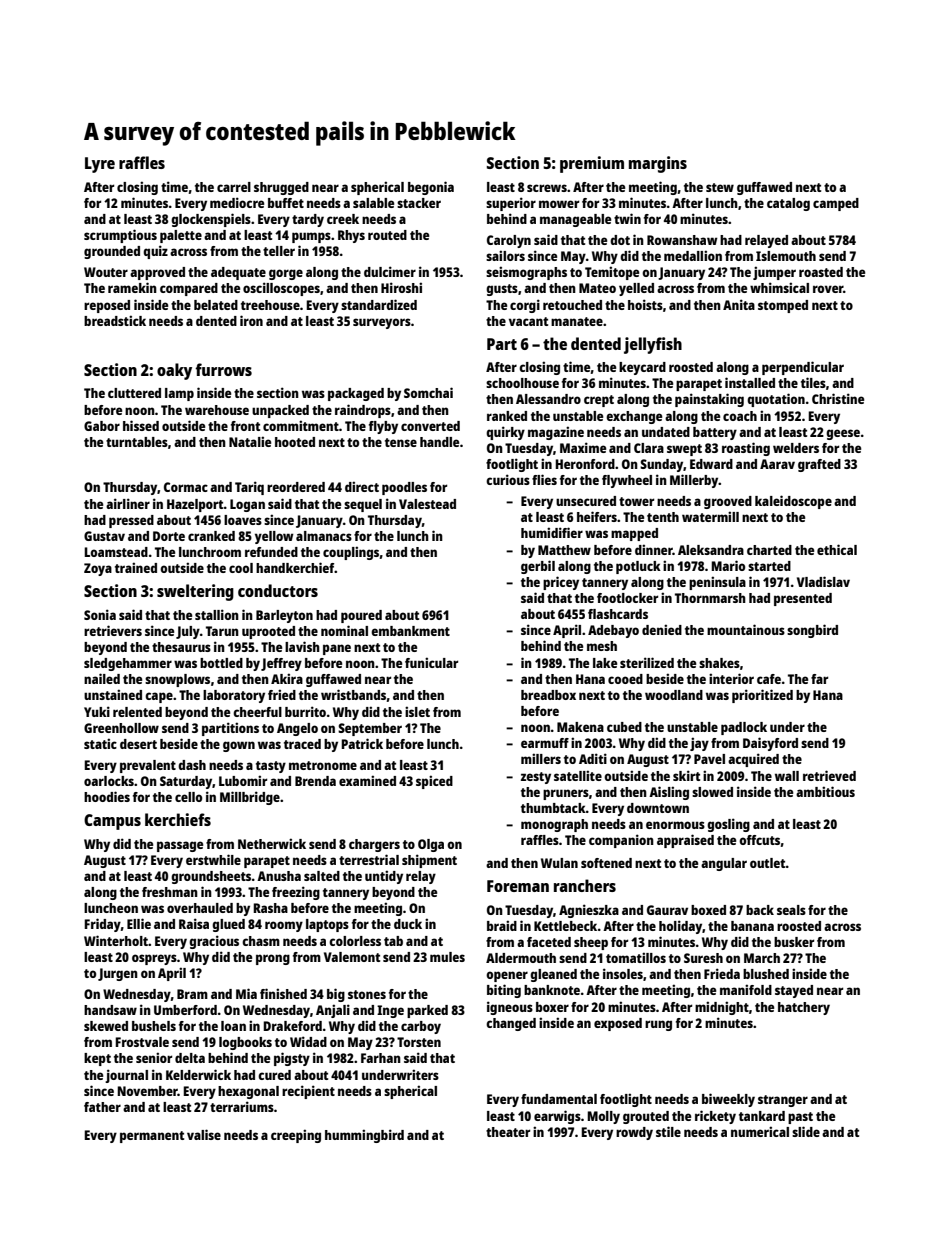 The width and height of the screenshot is (952, 1233). Describe the element at coordinates (322, 876) in the screenshot. I see `salted` at that location.
